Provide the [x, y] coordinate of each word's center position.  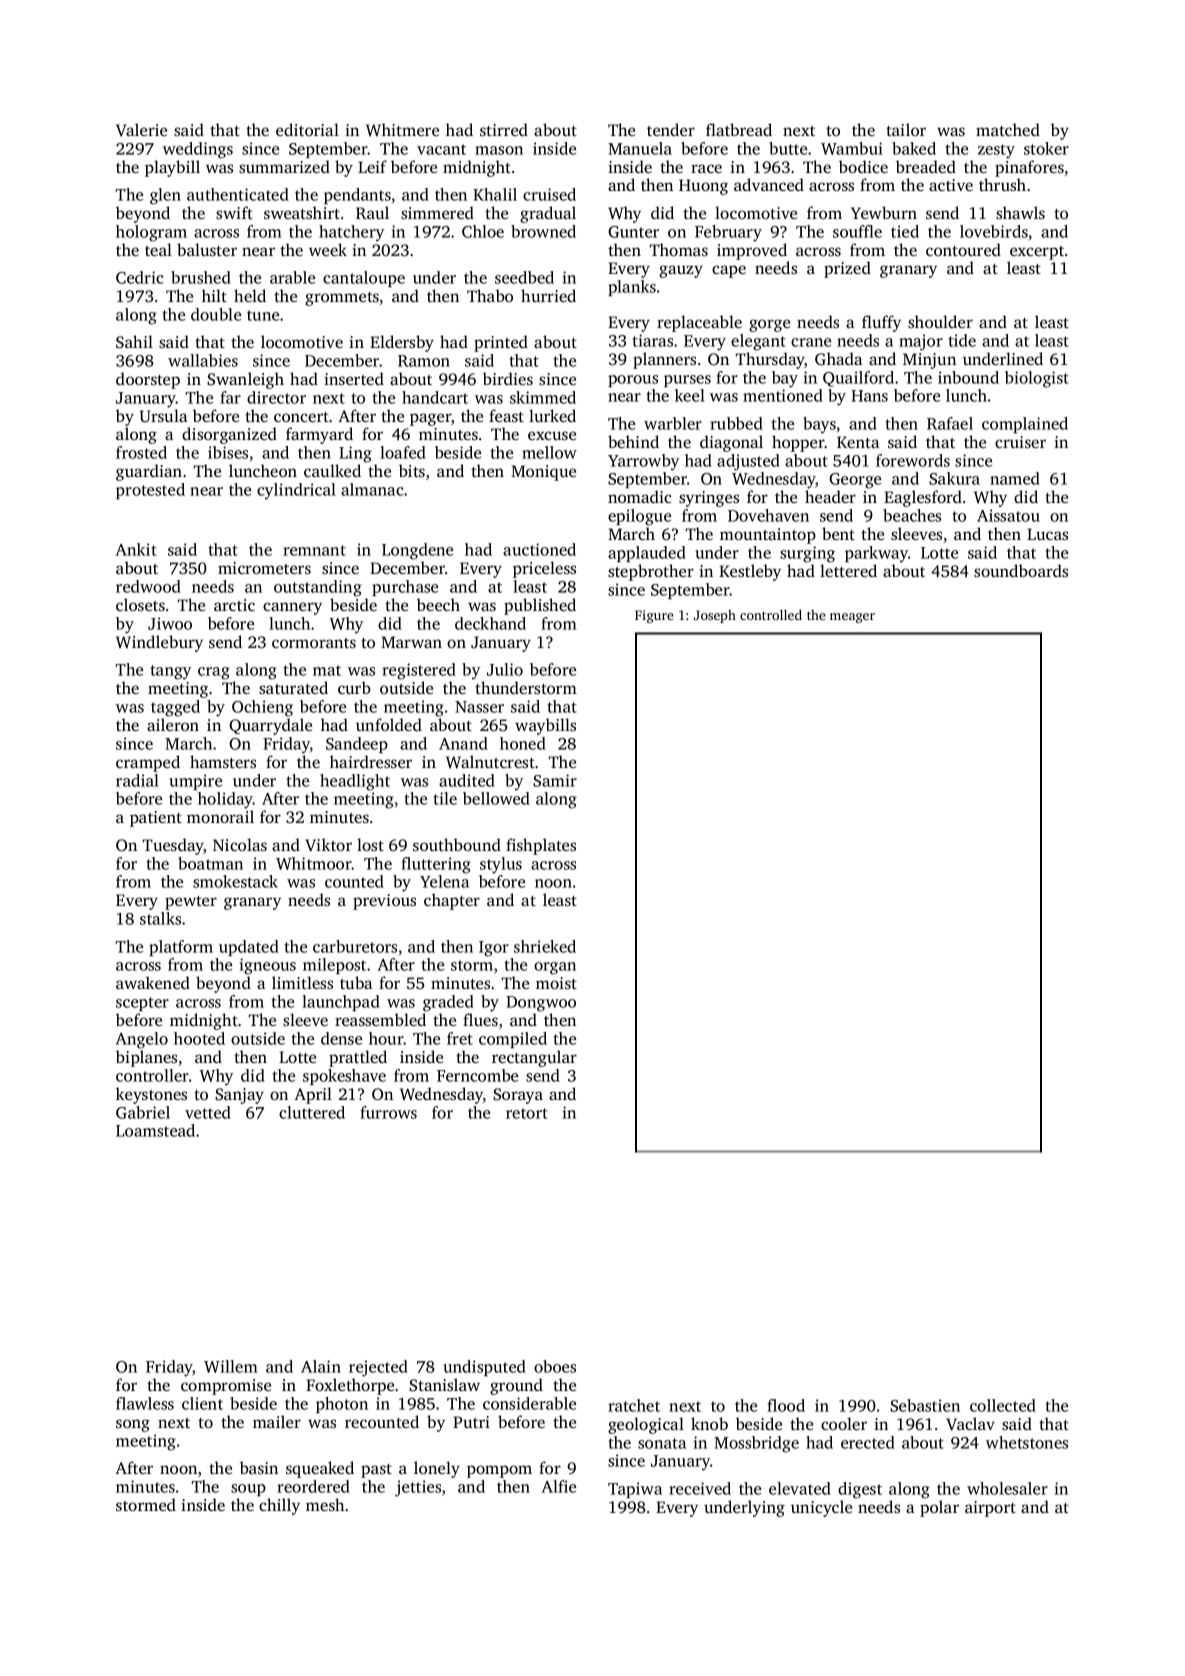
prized [847, 269]
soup [248, 1490]
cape [729, 271]
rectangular [534, 1058]
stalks [160, 918]
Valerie [141, 129]
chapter [452, 901]
